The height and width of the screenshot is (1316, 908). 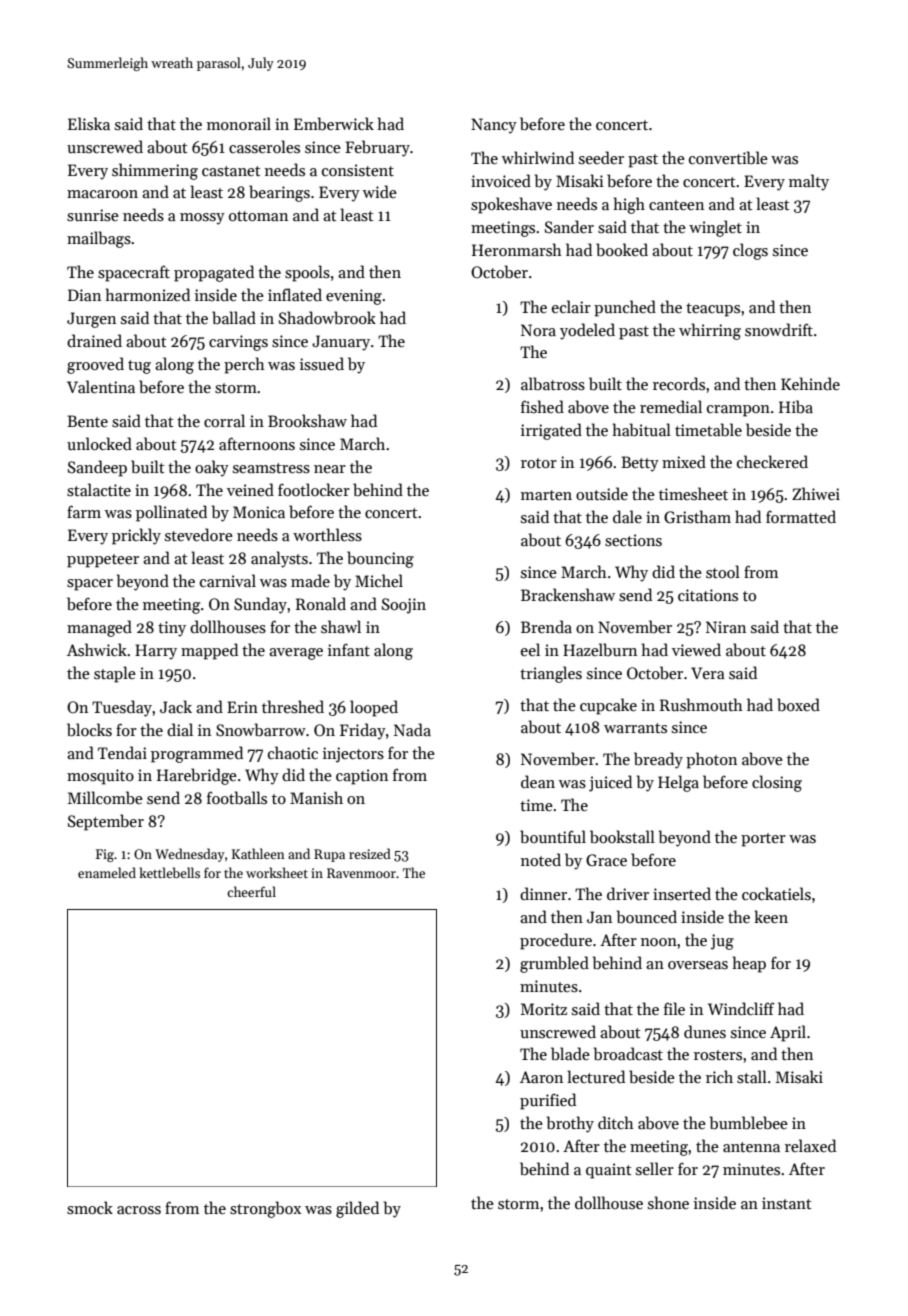 I want to click on Nancy, so click(x=494, y=126).
